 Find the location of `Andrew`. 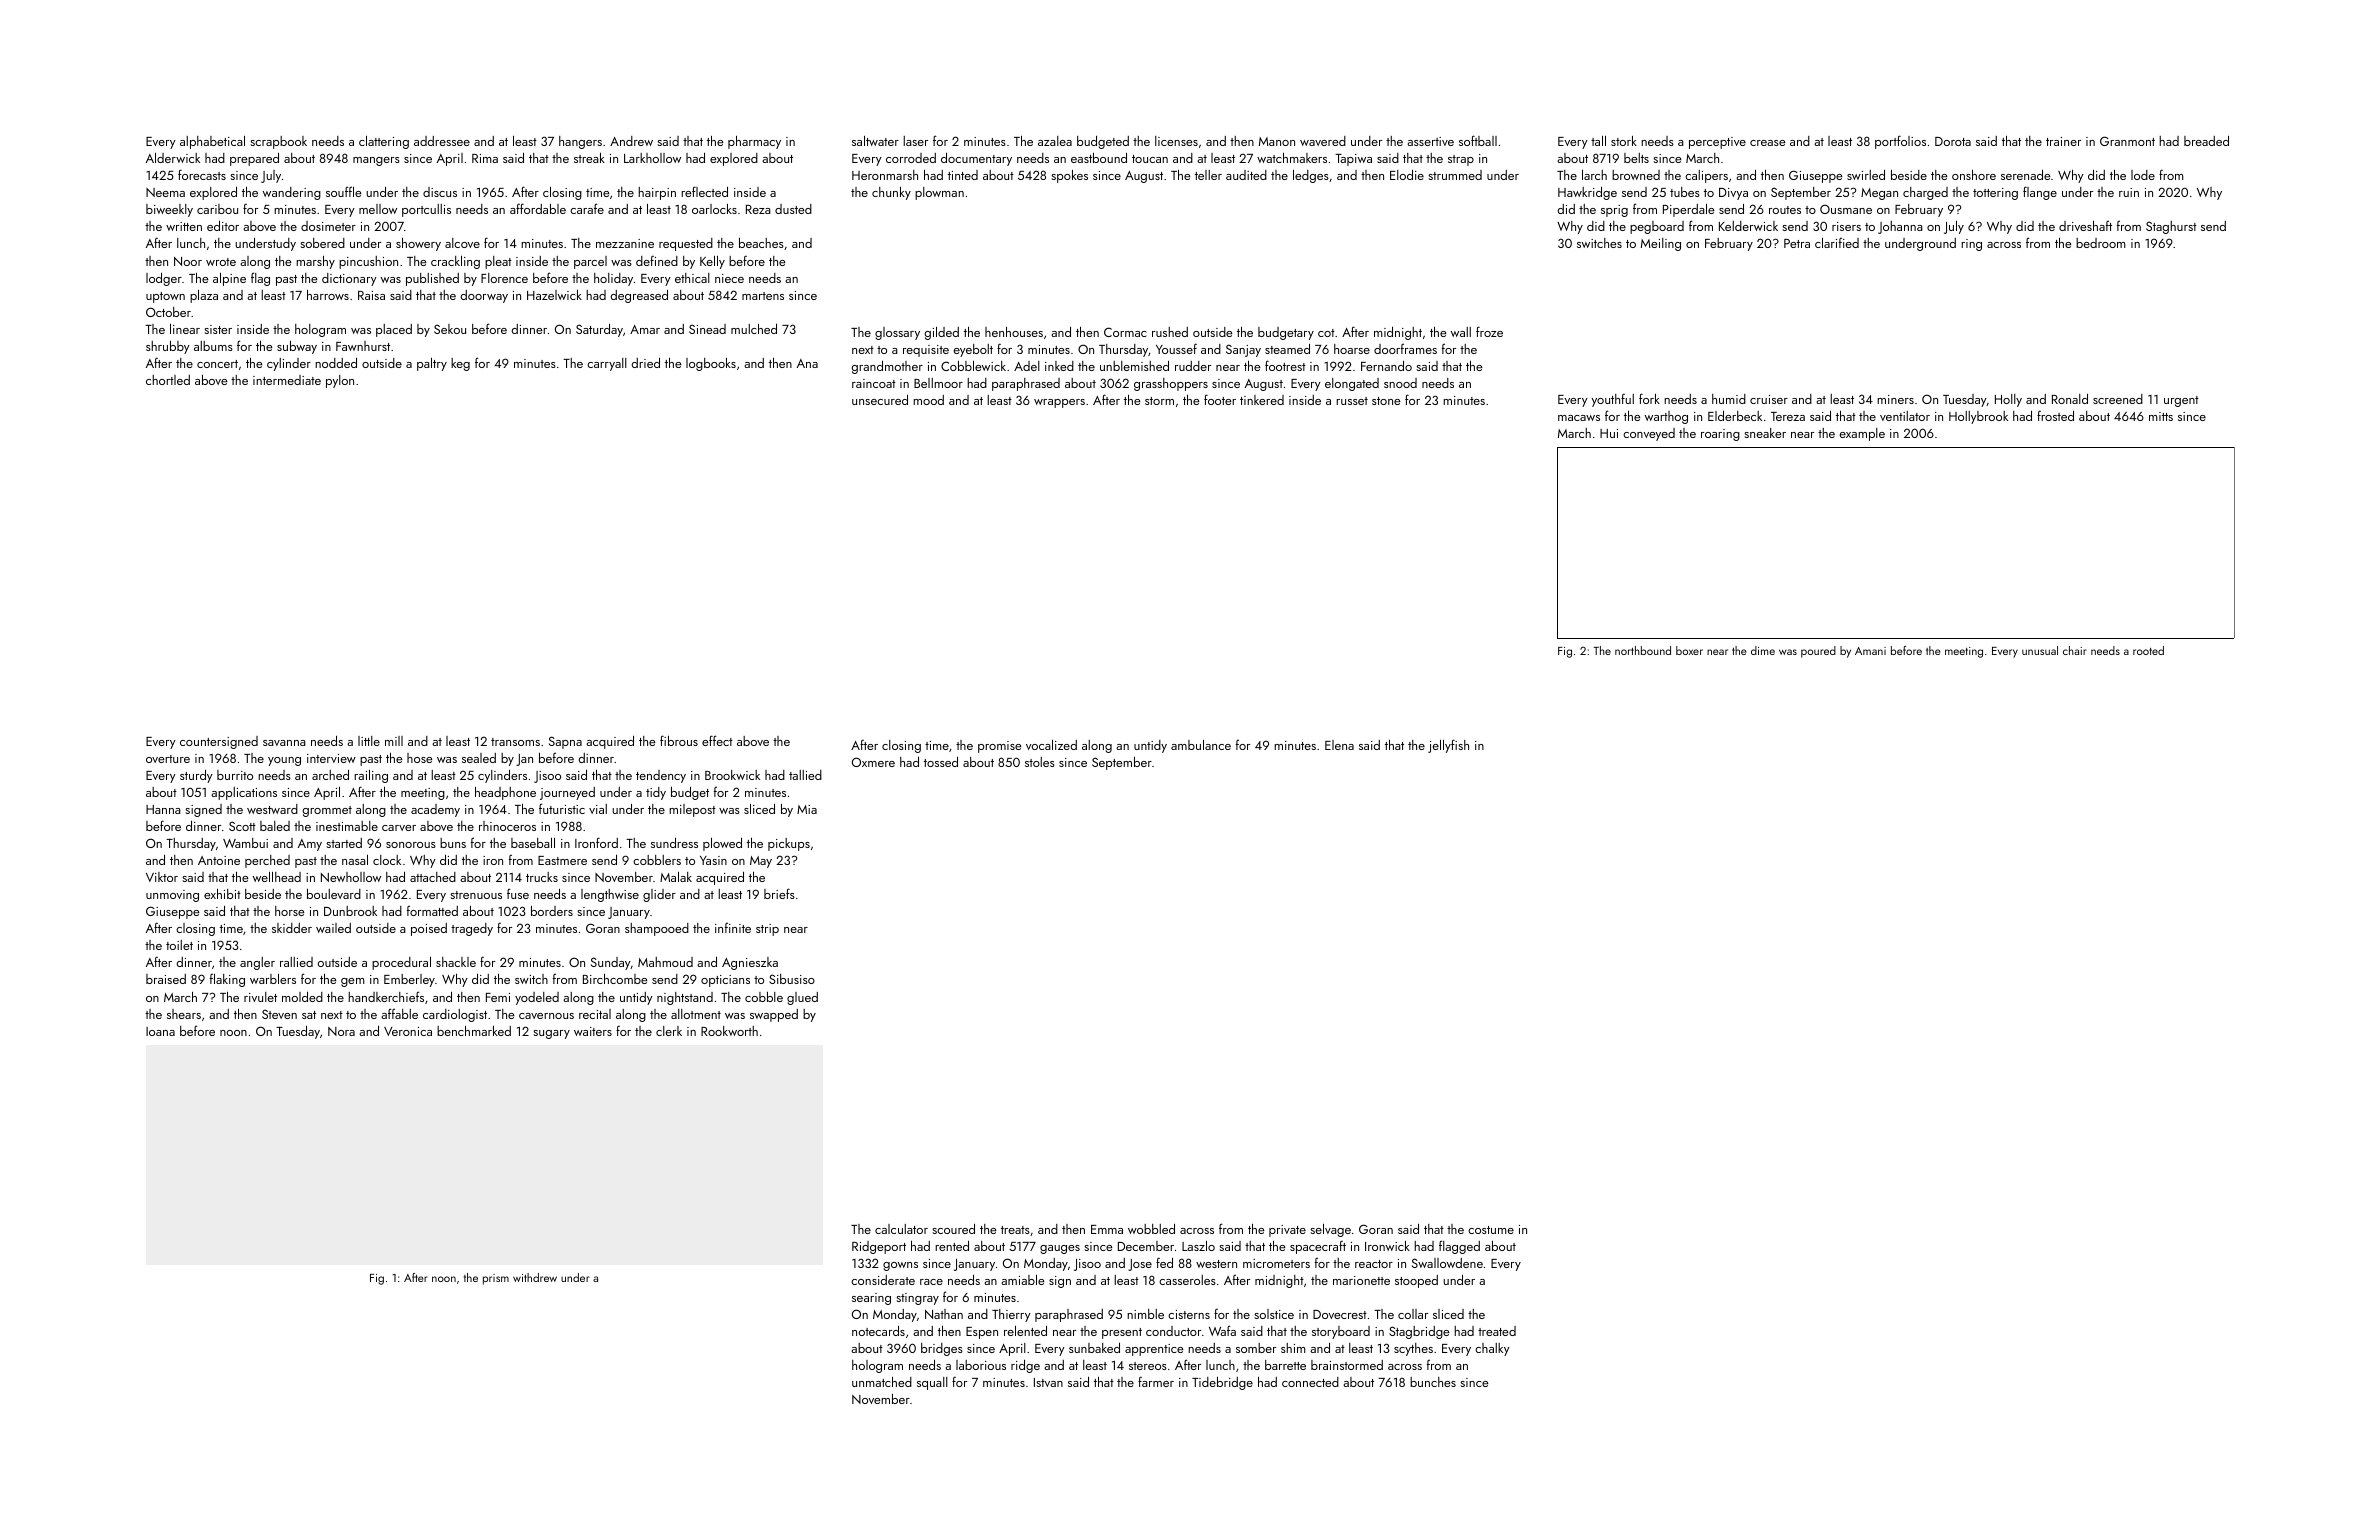

Andrew is located at coordinates (631, 141).
